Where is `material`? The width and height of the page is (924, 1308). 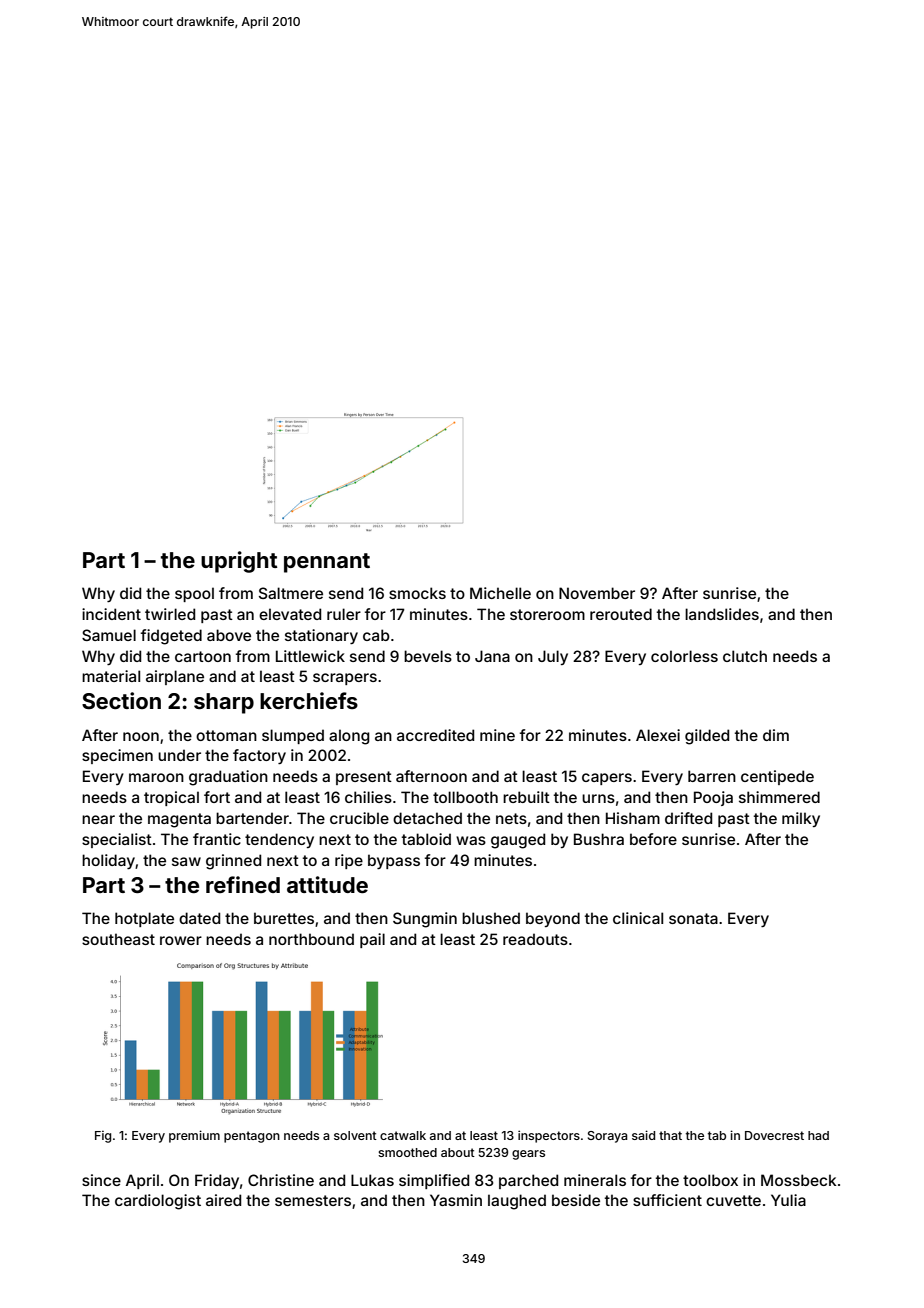 material is located at coordinates (111, 676).
